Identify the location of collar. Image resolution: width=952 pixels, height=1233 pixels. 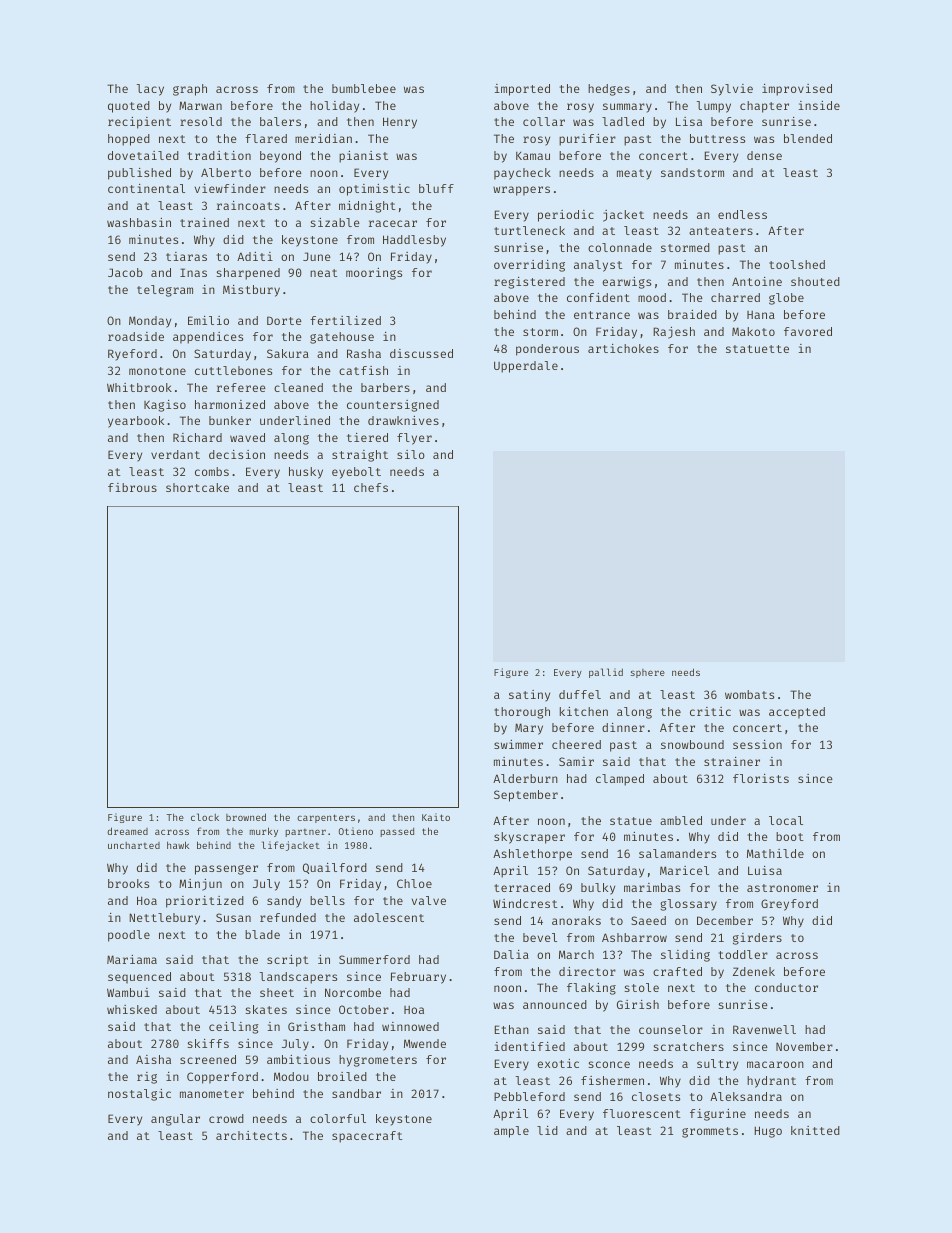
(544, 121).
